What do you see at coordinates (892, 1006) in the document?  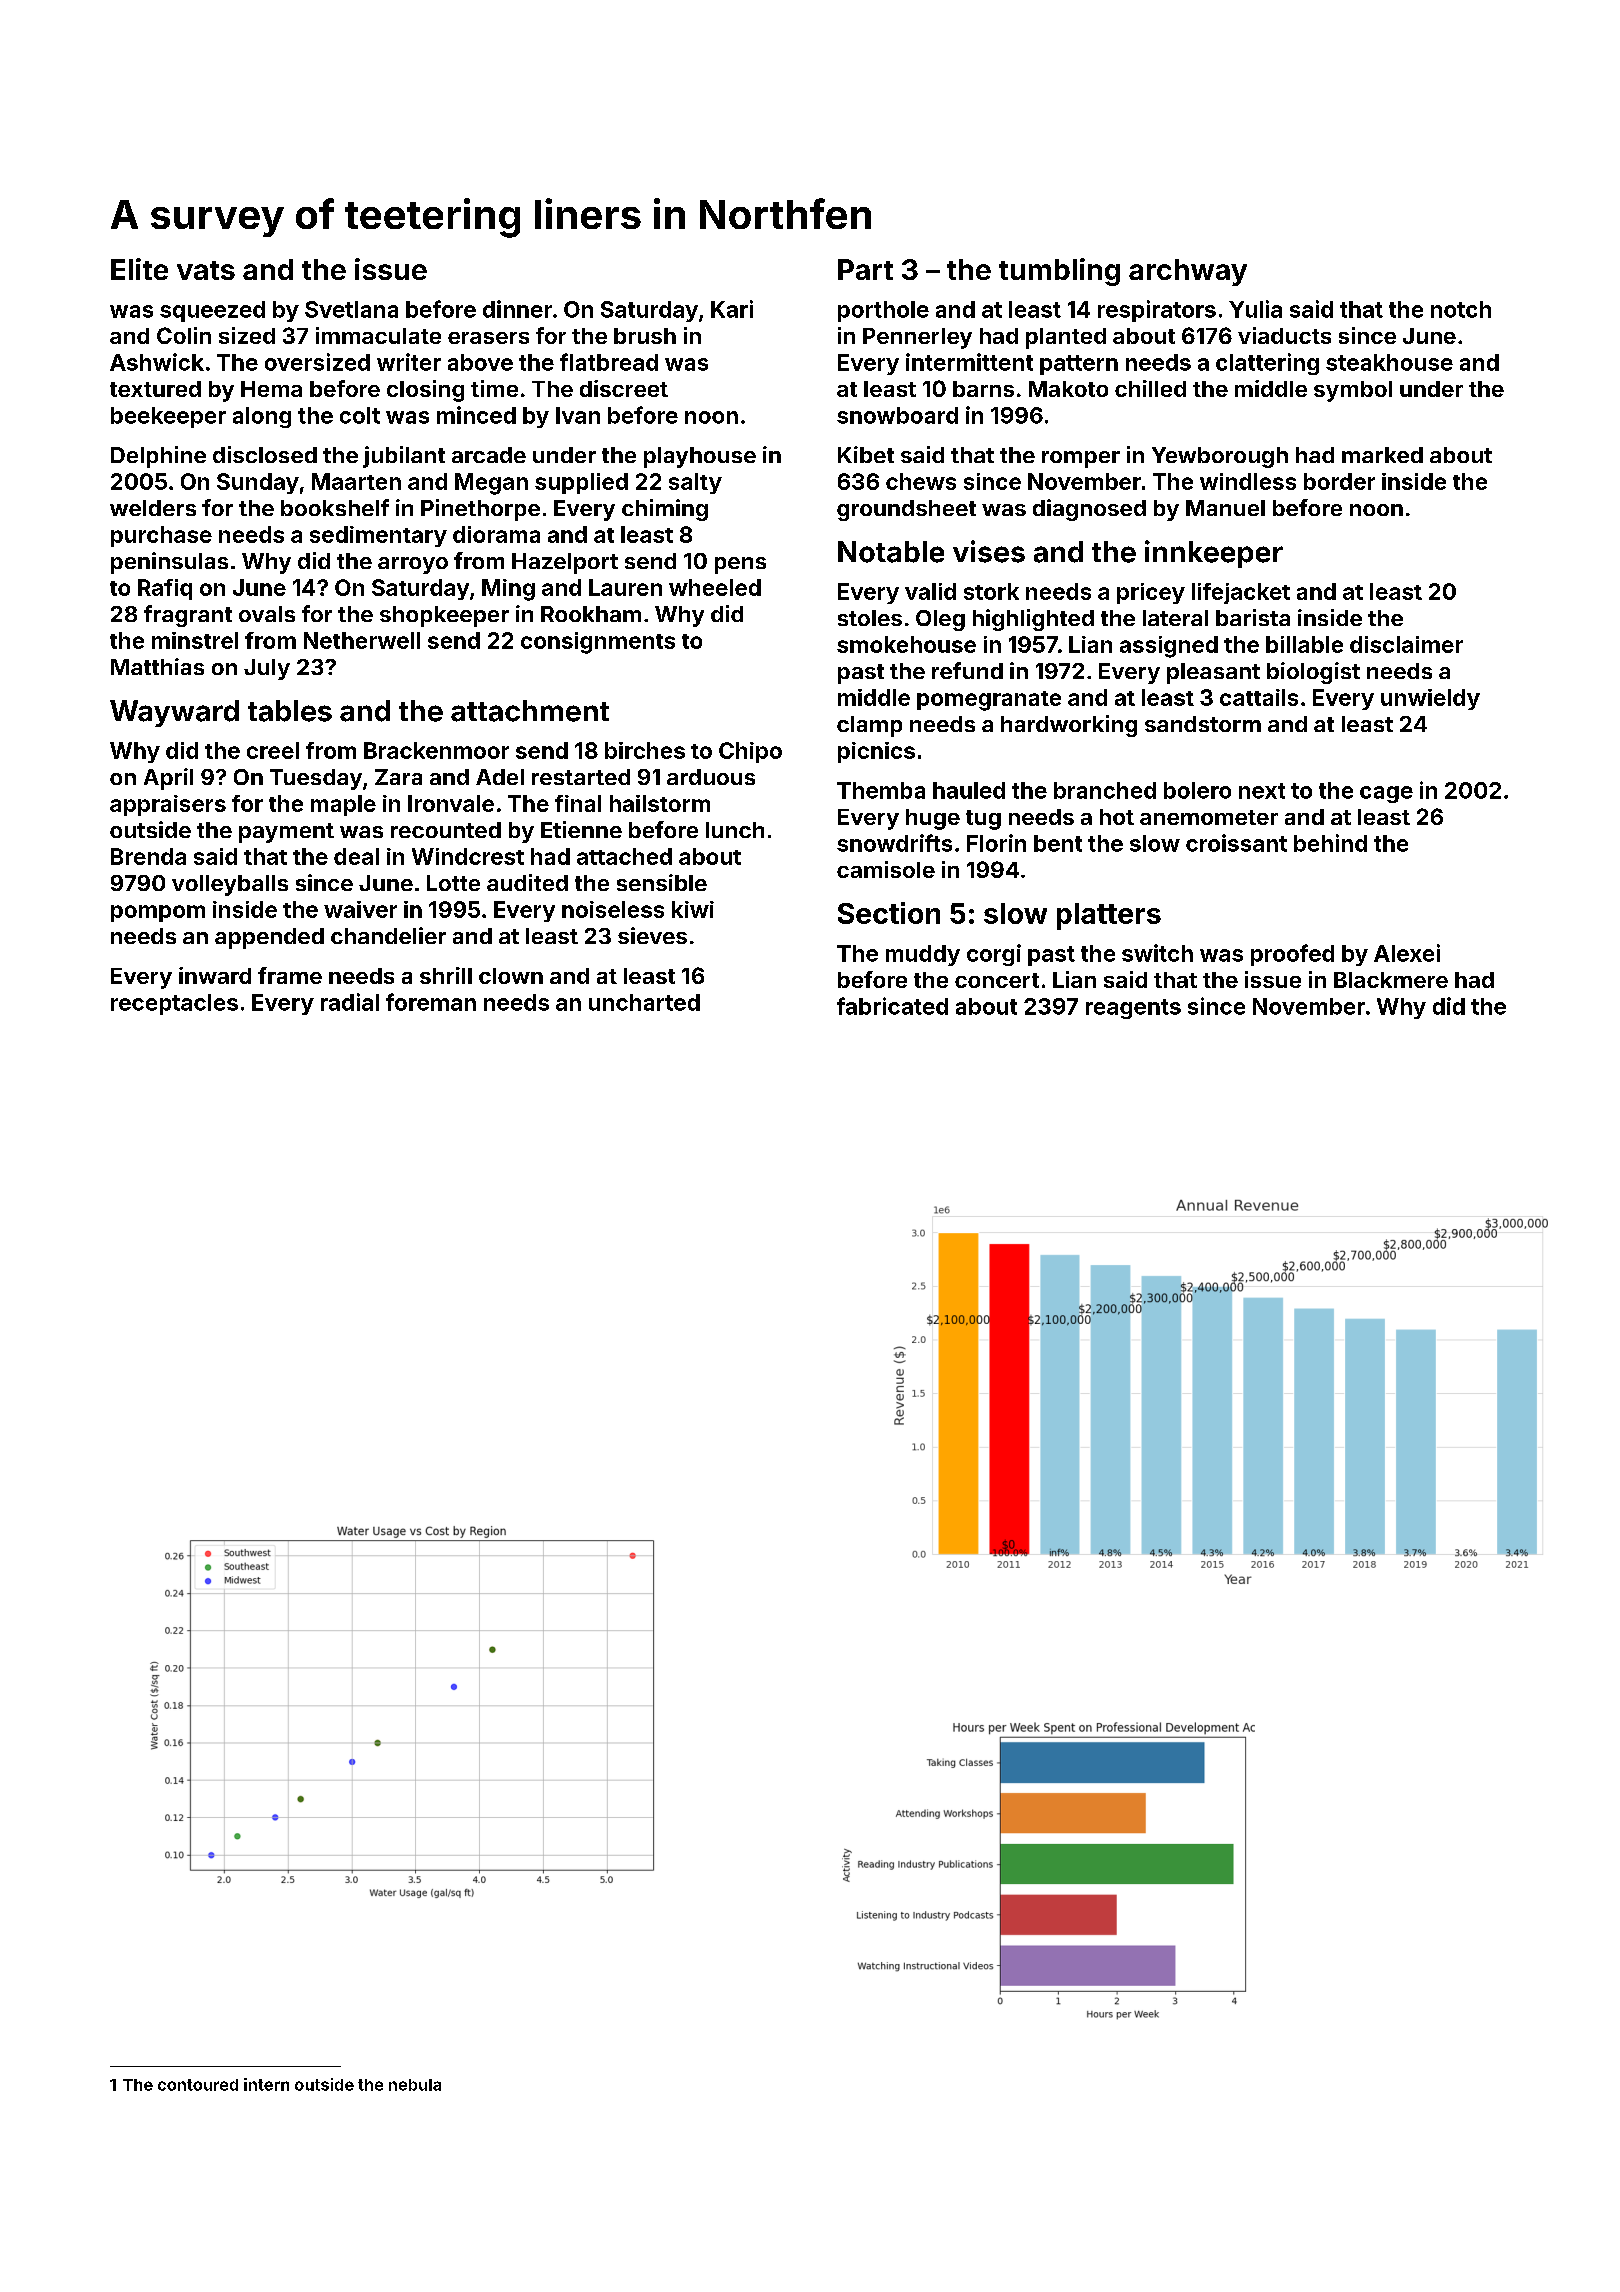 I see `fabricated` at bounding box center [892, 1006].
